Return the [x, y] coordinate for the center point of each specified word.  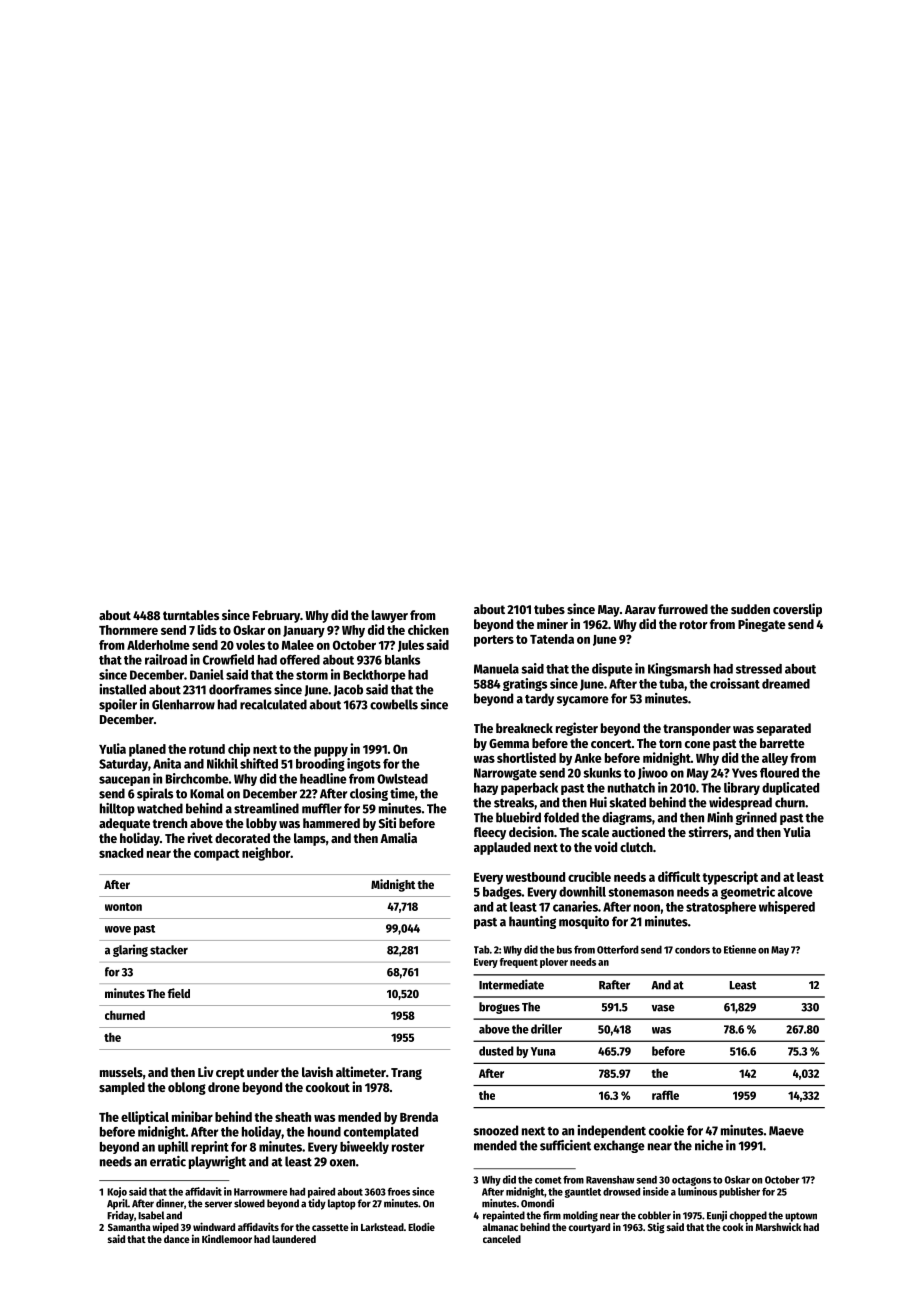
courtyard [589, 1228]
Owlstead [402, 779]
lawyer [389, 616]
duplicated [790, 788]
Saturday [123, 765]
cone [697, 744]
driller [546, 1029]
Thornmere [128, 630]
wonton [123, 907]
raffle [665, 1095]
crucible [589, 876]
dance [176, 1239]
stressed [759, 669]
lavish [317, 1071]
